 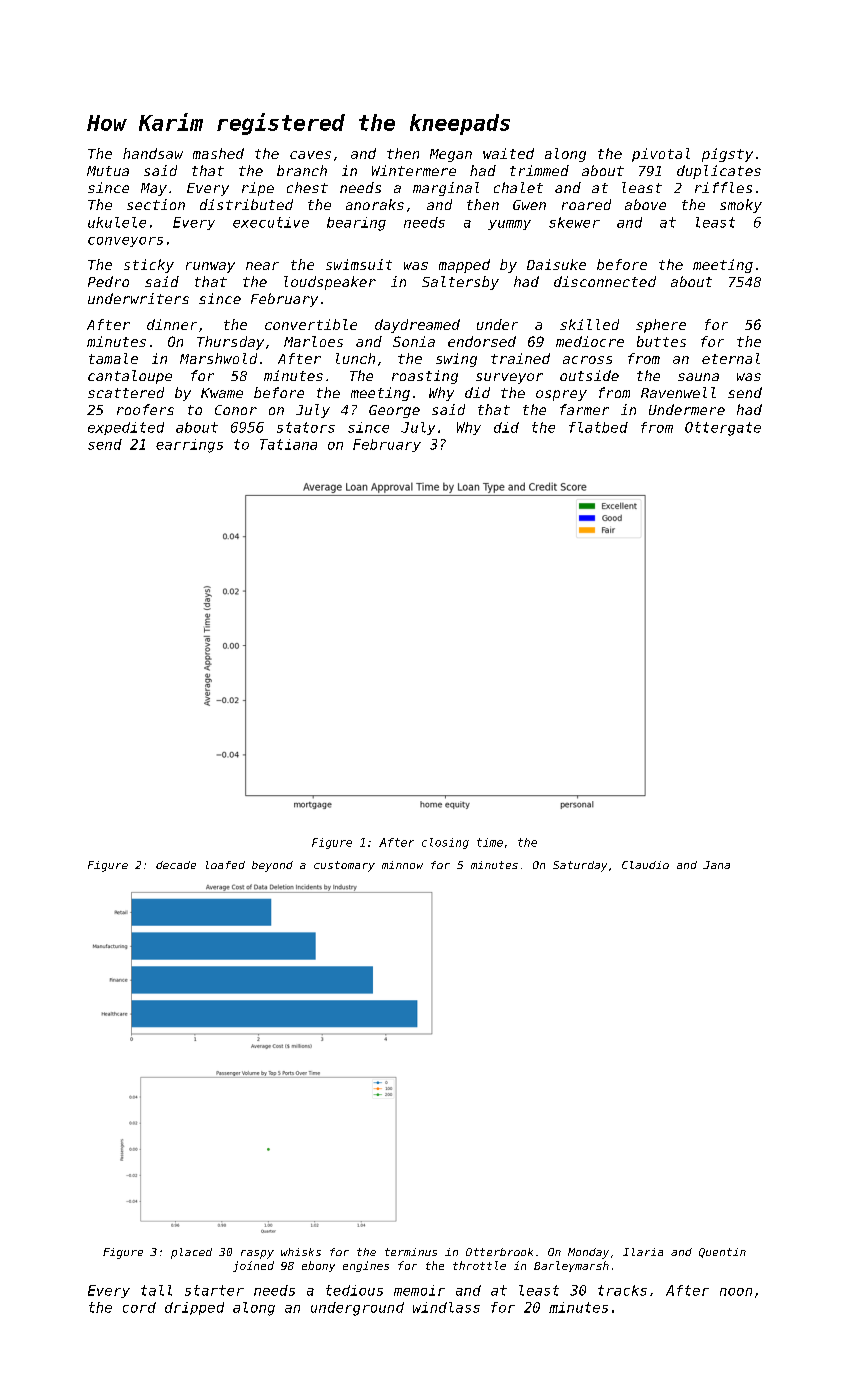 I want to click on disconnected, so click(x=605, y=281).
